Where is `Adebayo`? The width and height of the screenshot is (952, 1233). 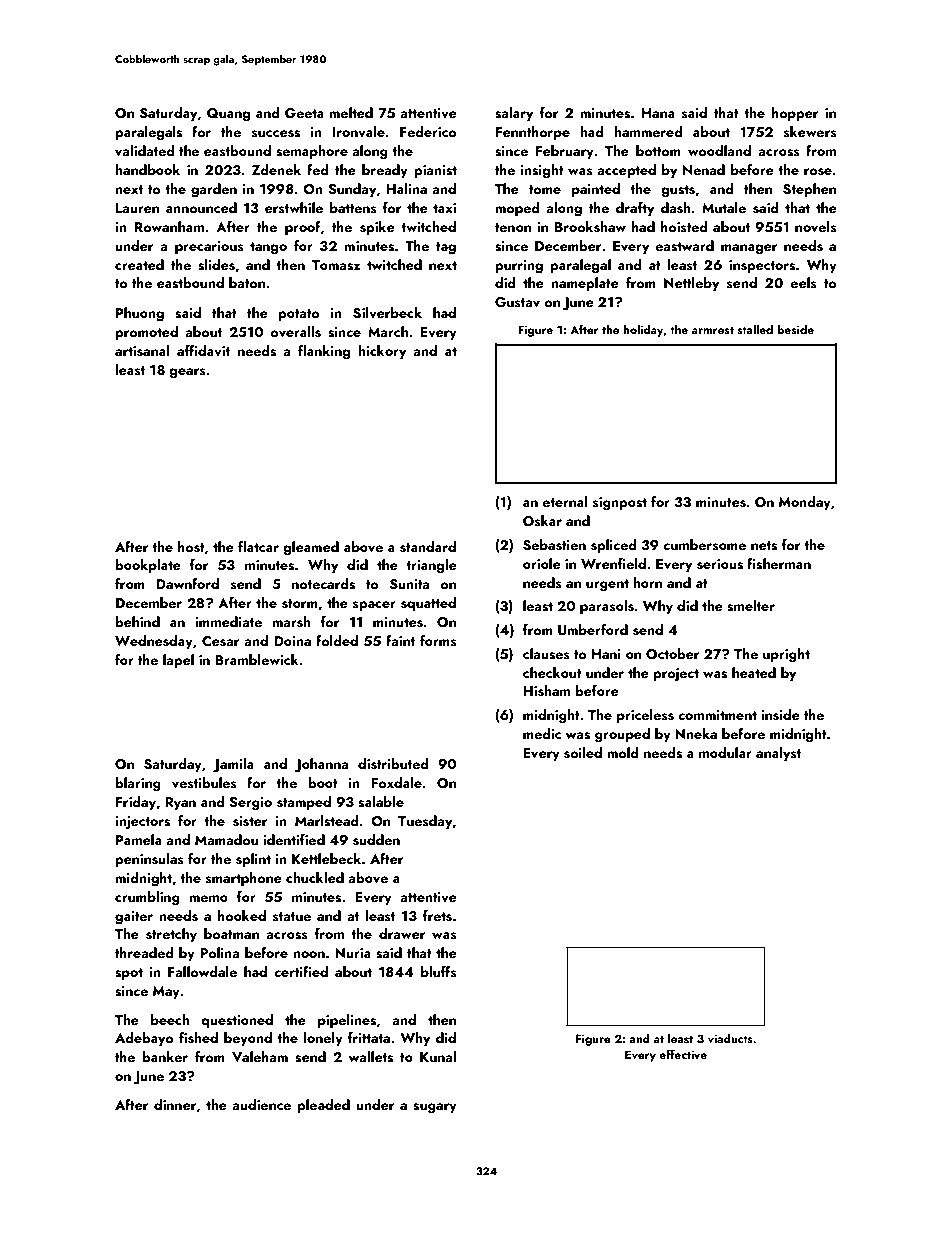
Adebayo is located at coordinates (144, 1039).
